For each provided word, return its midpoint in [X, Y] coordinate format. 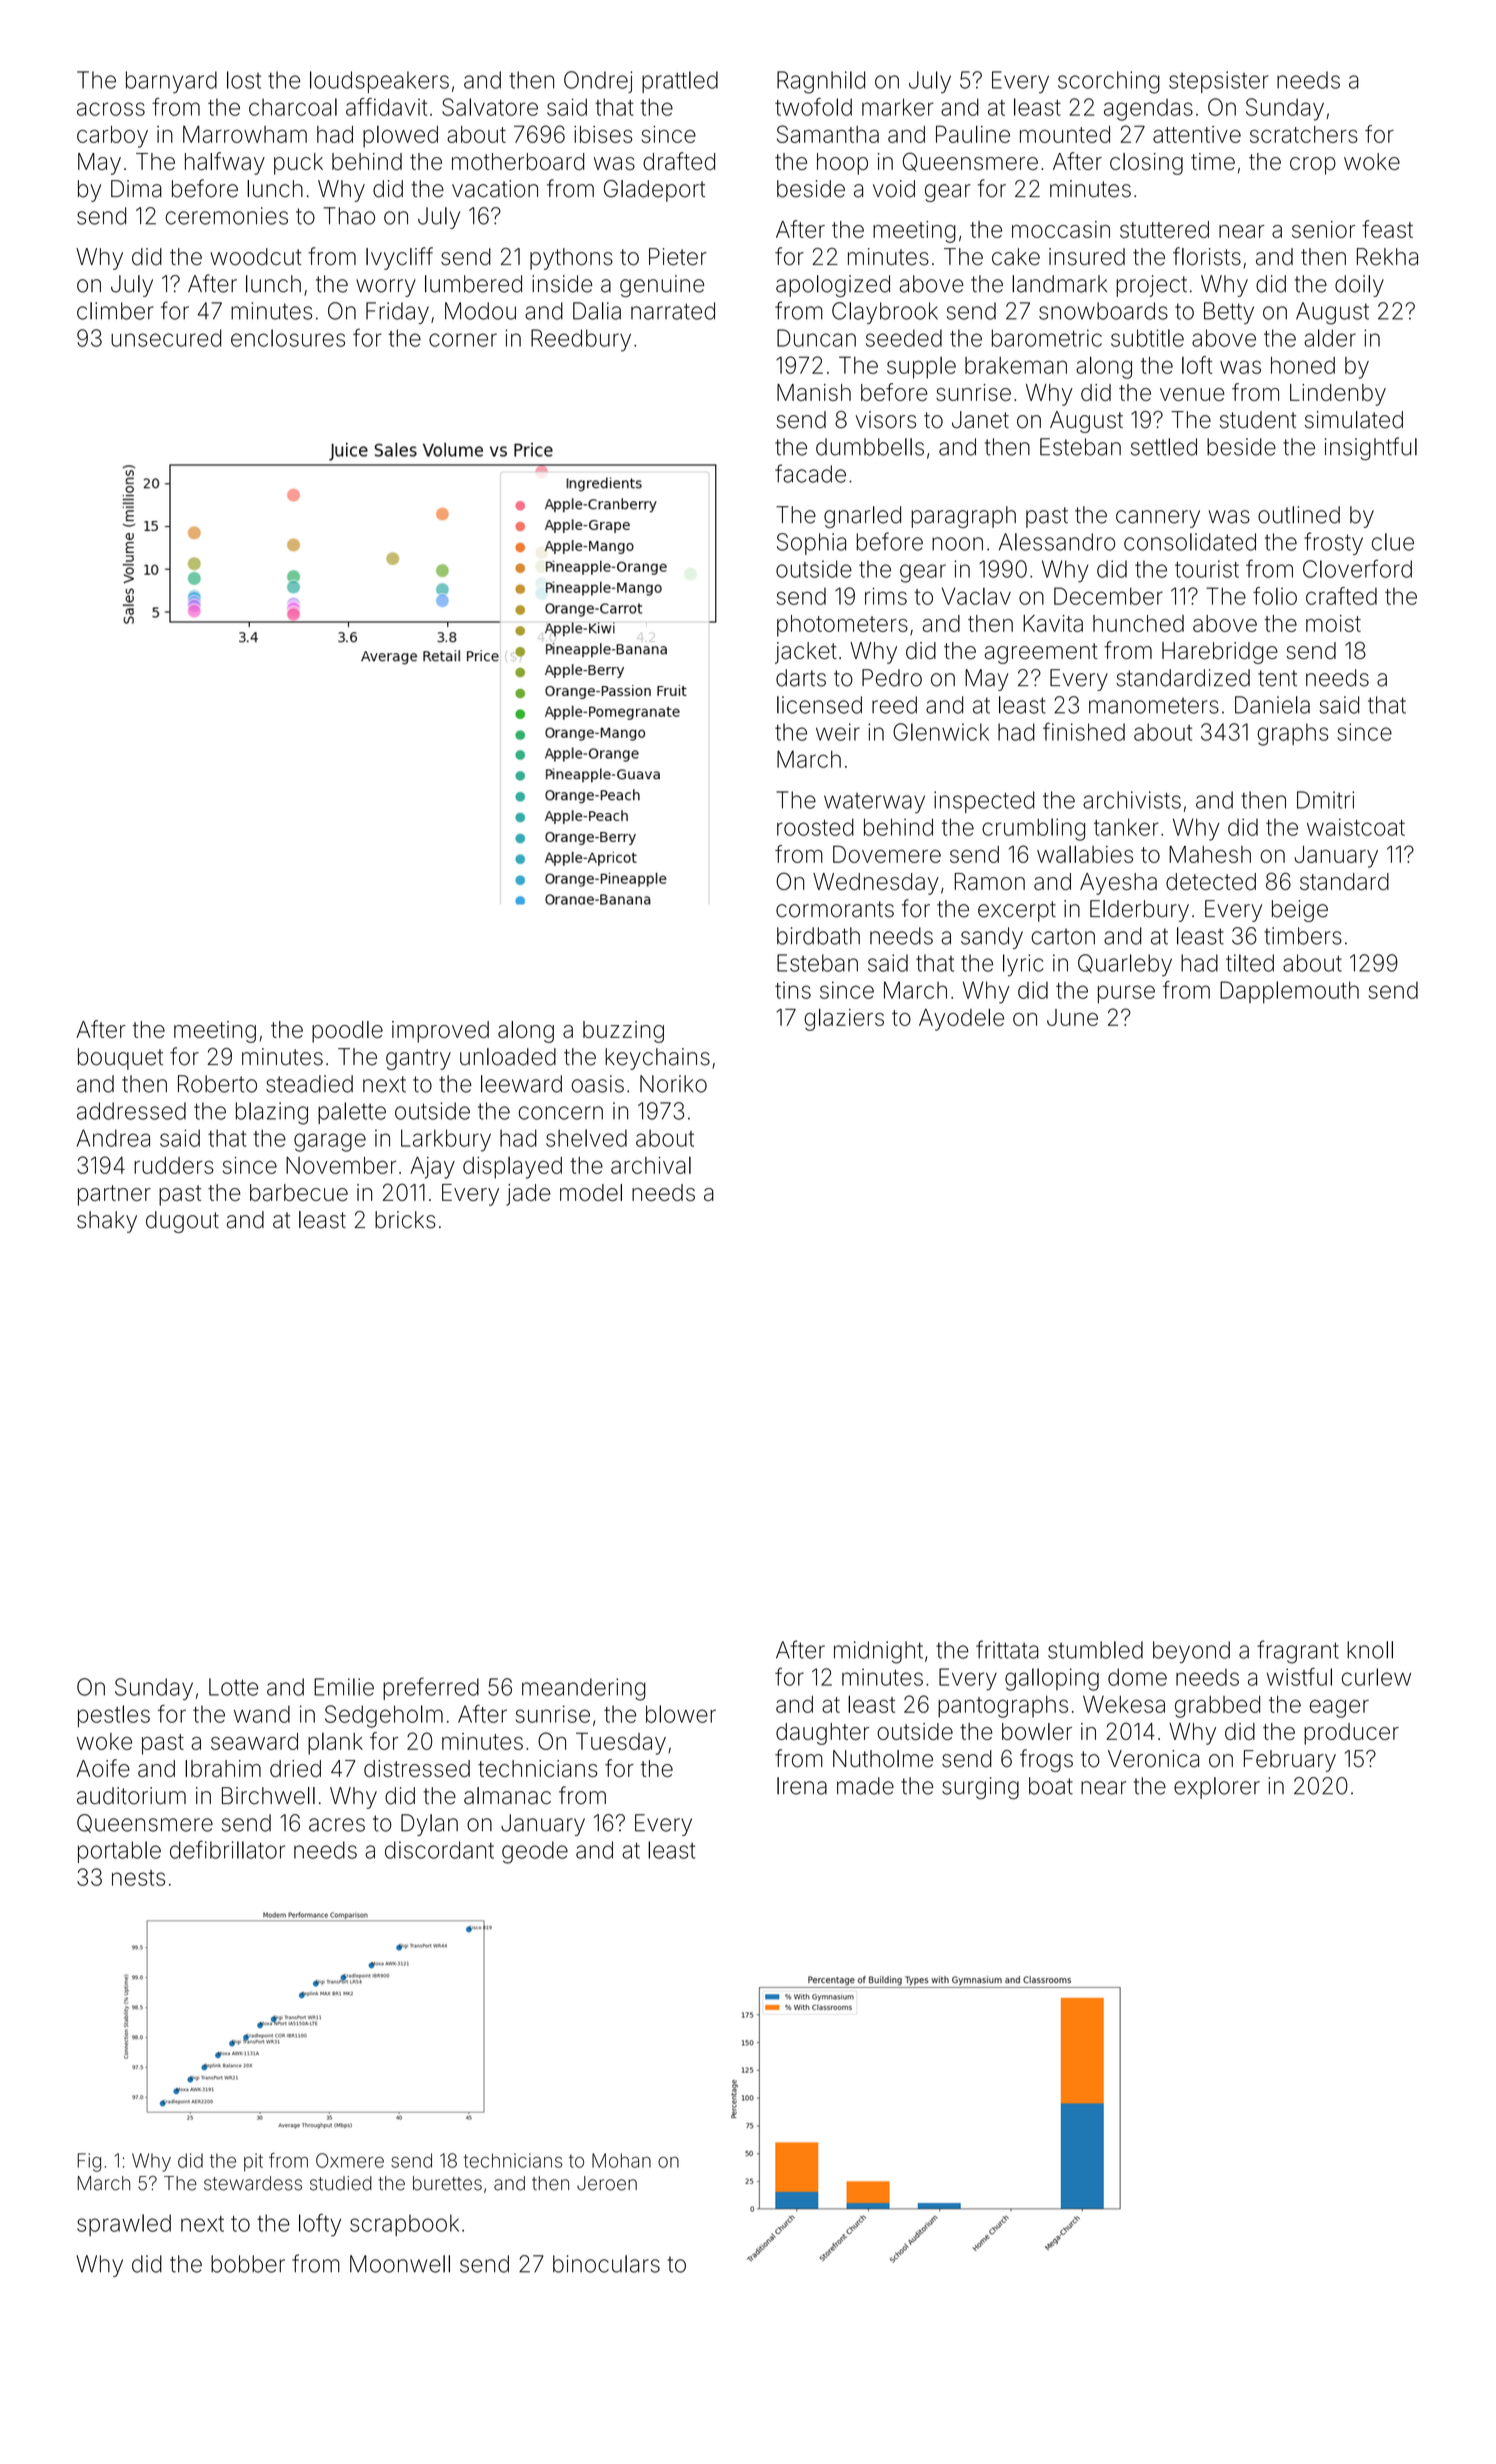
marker [898, 107]
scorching [1109, 82]
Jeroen [607, 2183]
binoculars [606, 2264]
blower [681, 1714]
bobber [248, 2264]
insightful [1371, 448]
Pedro [892, 678]
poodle [347, 1032]
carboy [112, 137]
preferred [431, 1688]
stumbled [1095, 1650]
